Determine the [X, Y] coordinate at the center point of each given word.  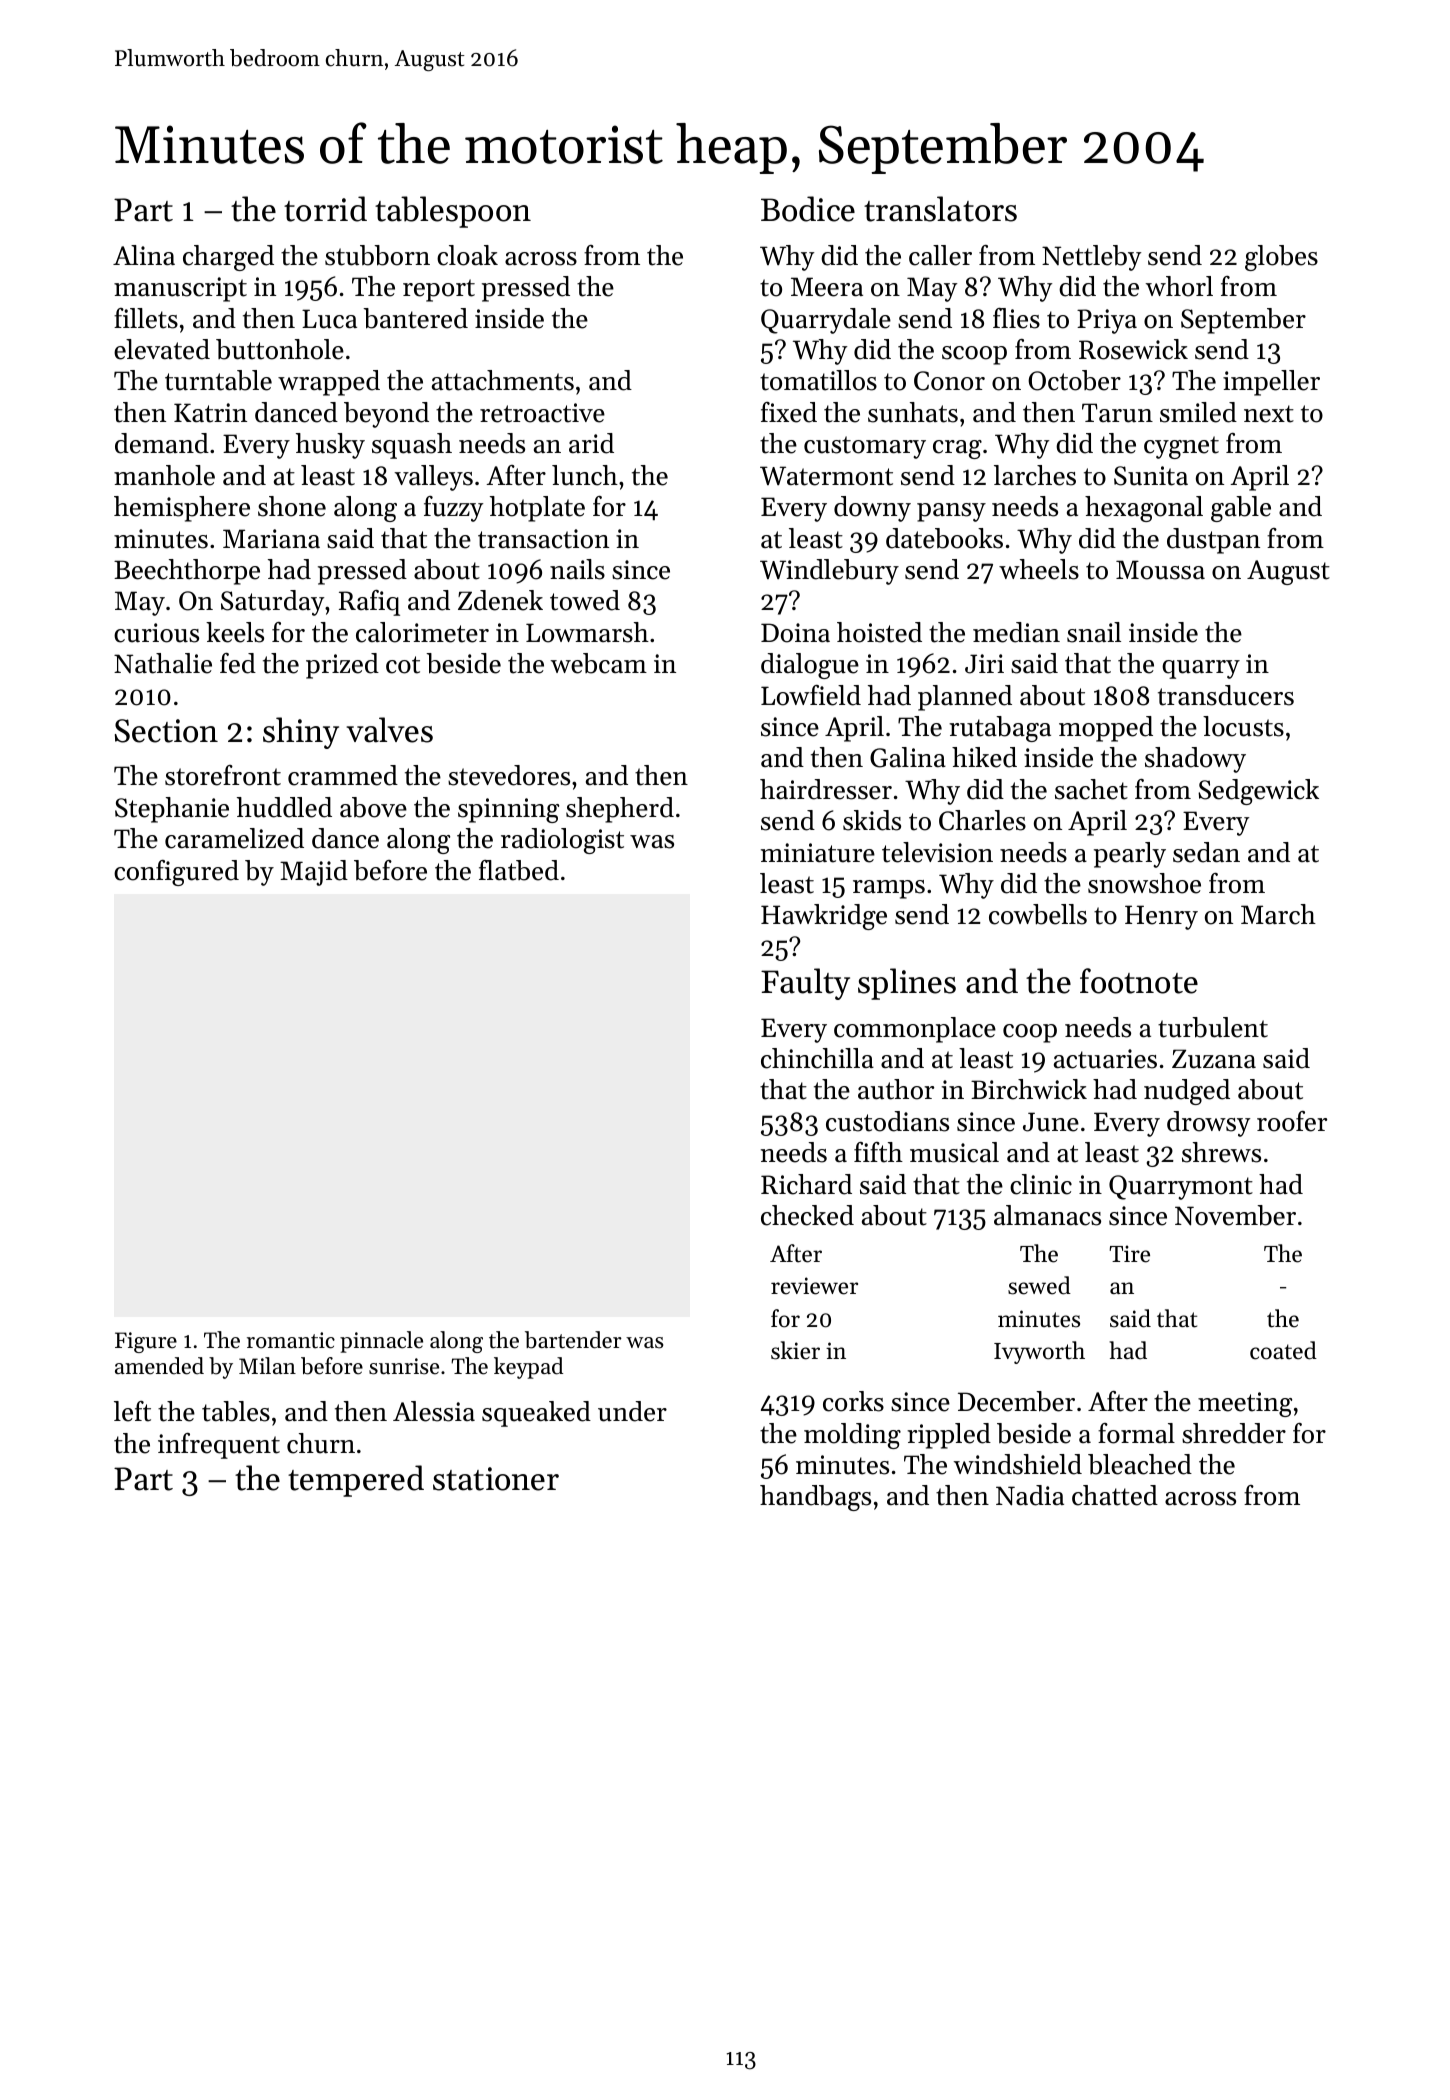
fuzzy [453, 509]
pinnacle [381, 1342]
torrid [325, 209]
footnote [1139, 981]
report [439, 290]
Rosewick [1133, 349]
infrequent [219, 1446]
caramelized [234, 838]
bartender [573, 1340]
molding [852, 1436]
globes [1281, 258]
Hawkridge [824, 917]
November [1235, 1215]
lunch [585, 475]
